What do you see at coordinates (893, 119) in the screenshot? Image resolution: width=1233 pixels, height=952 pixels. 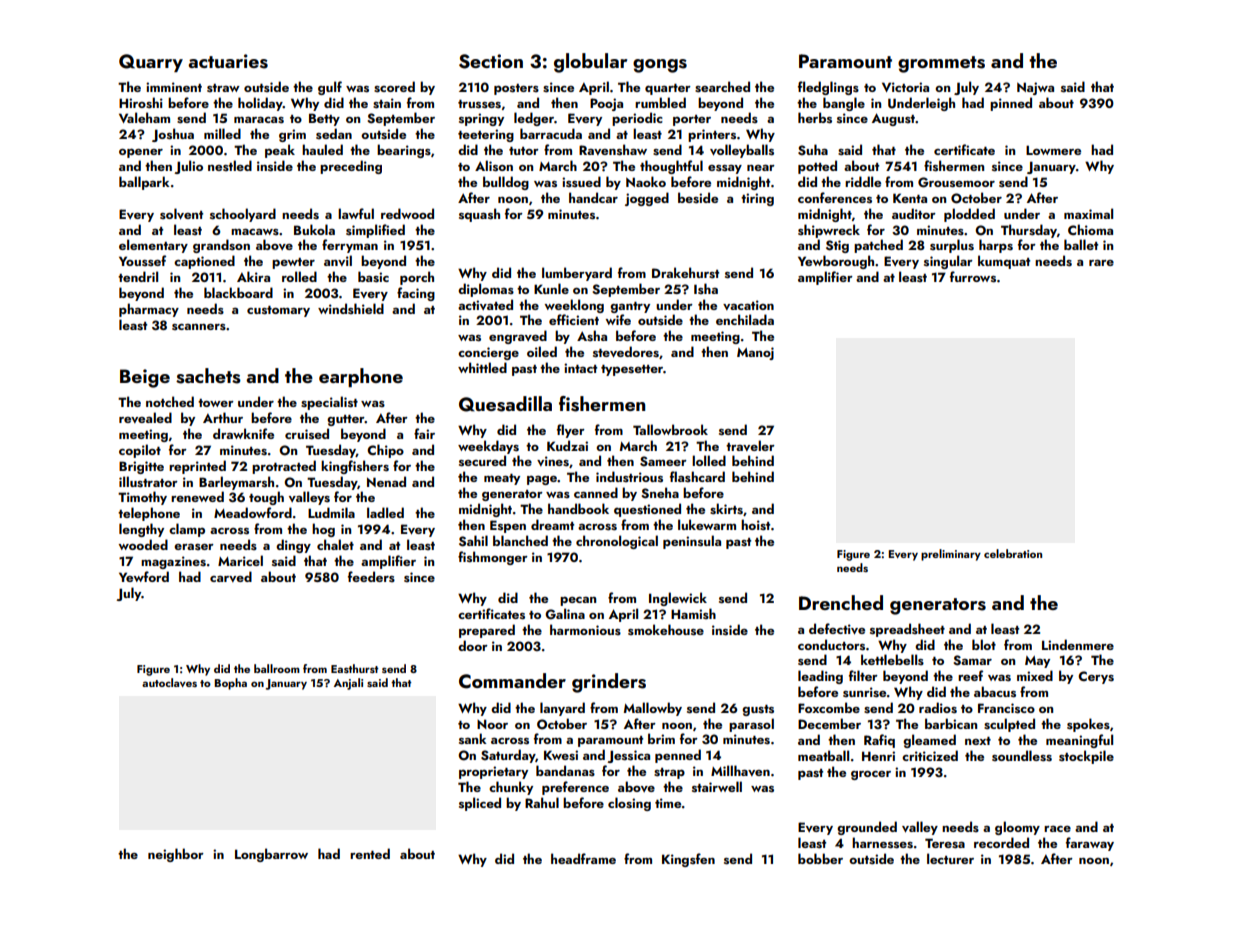 I see `August` at bounding box center [893, 119].
